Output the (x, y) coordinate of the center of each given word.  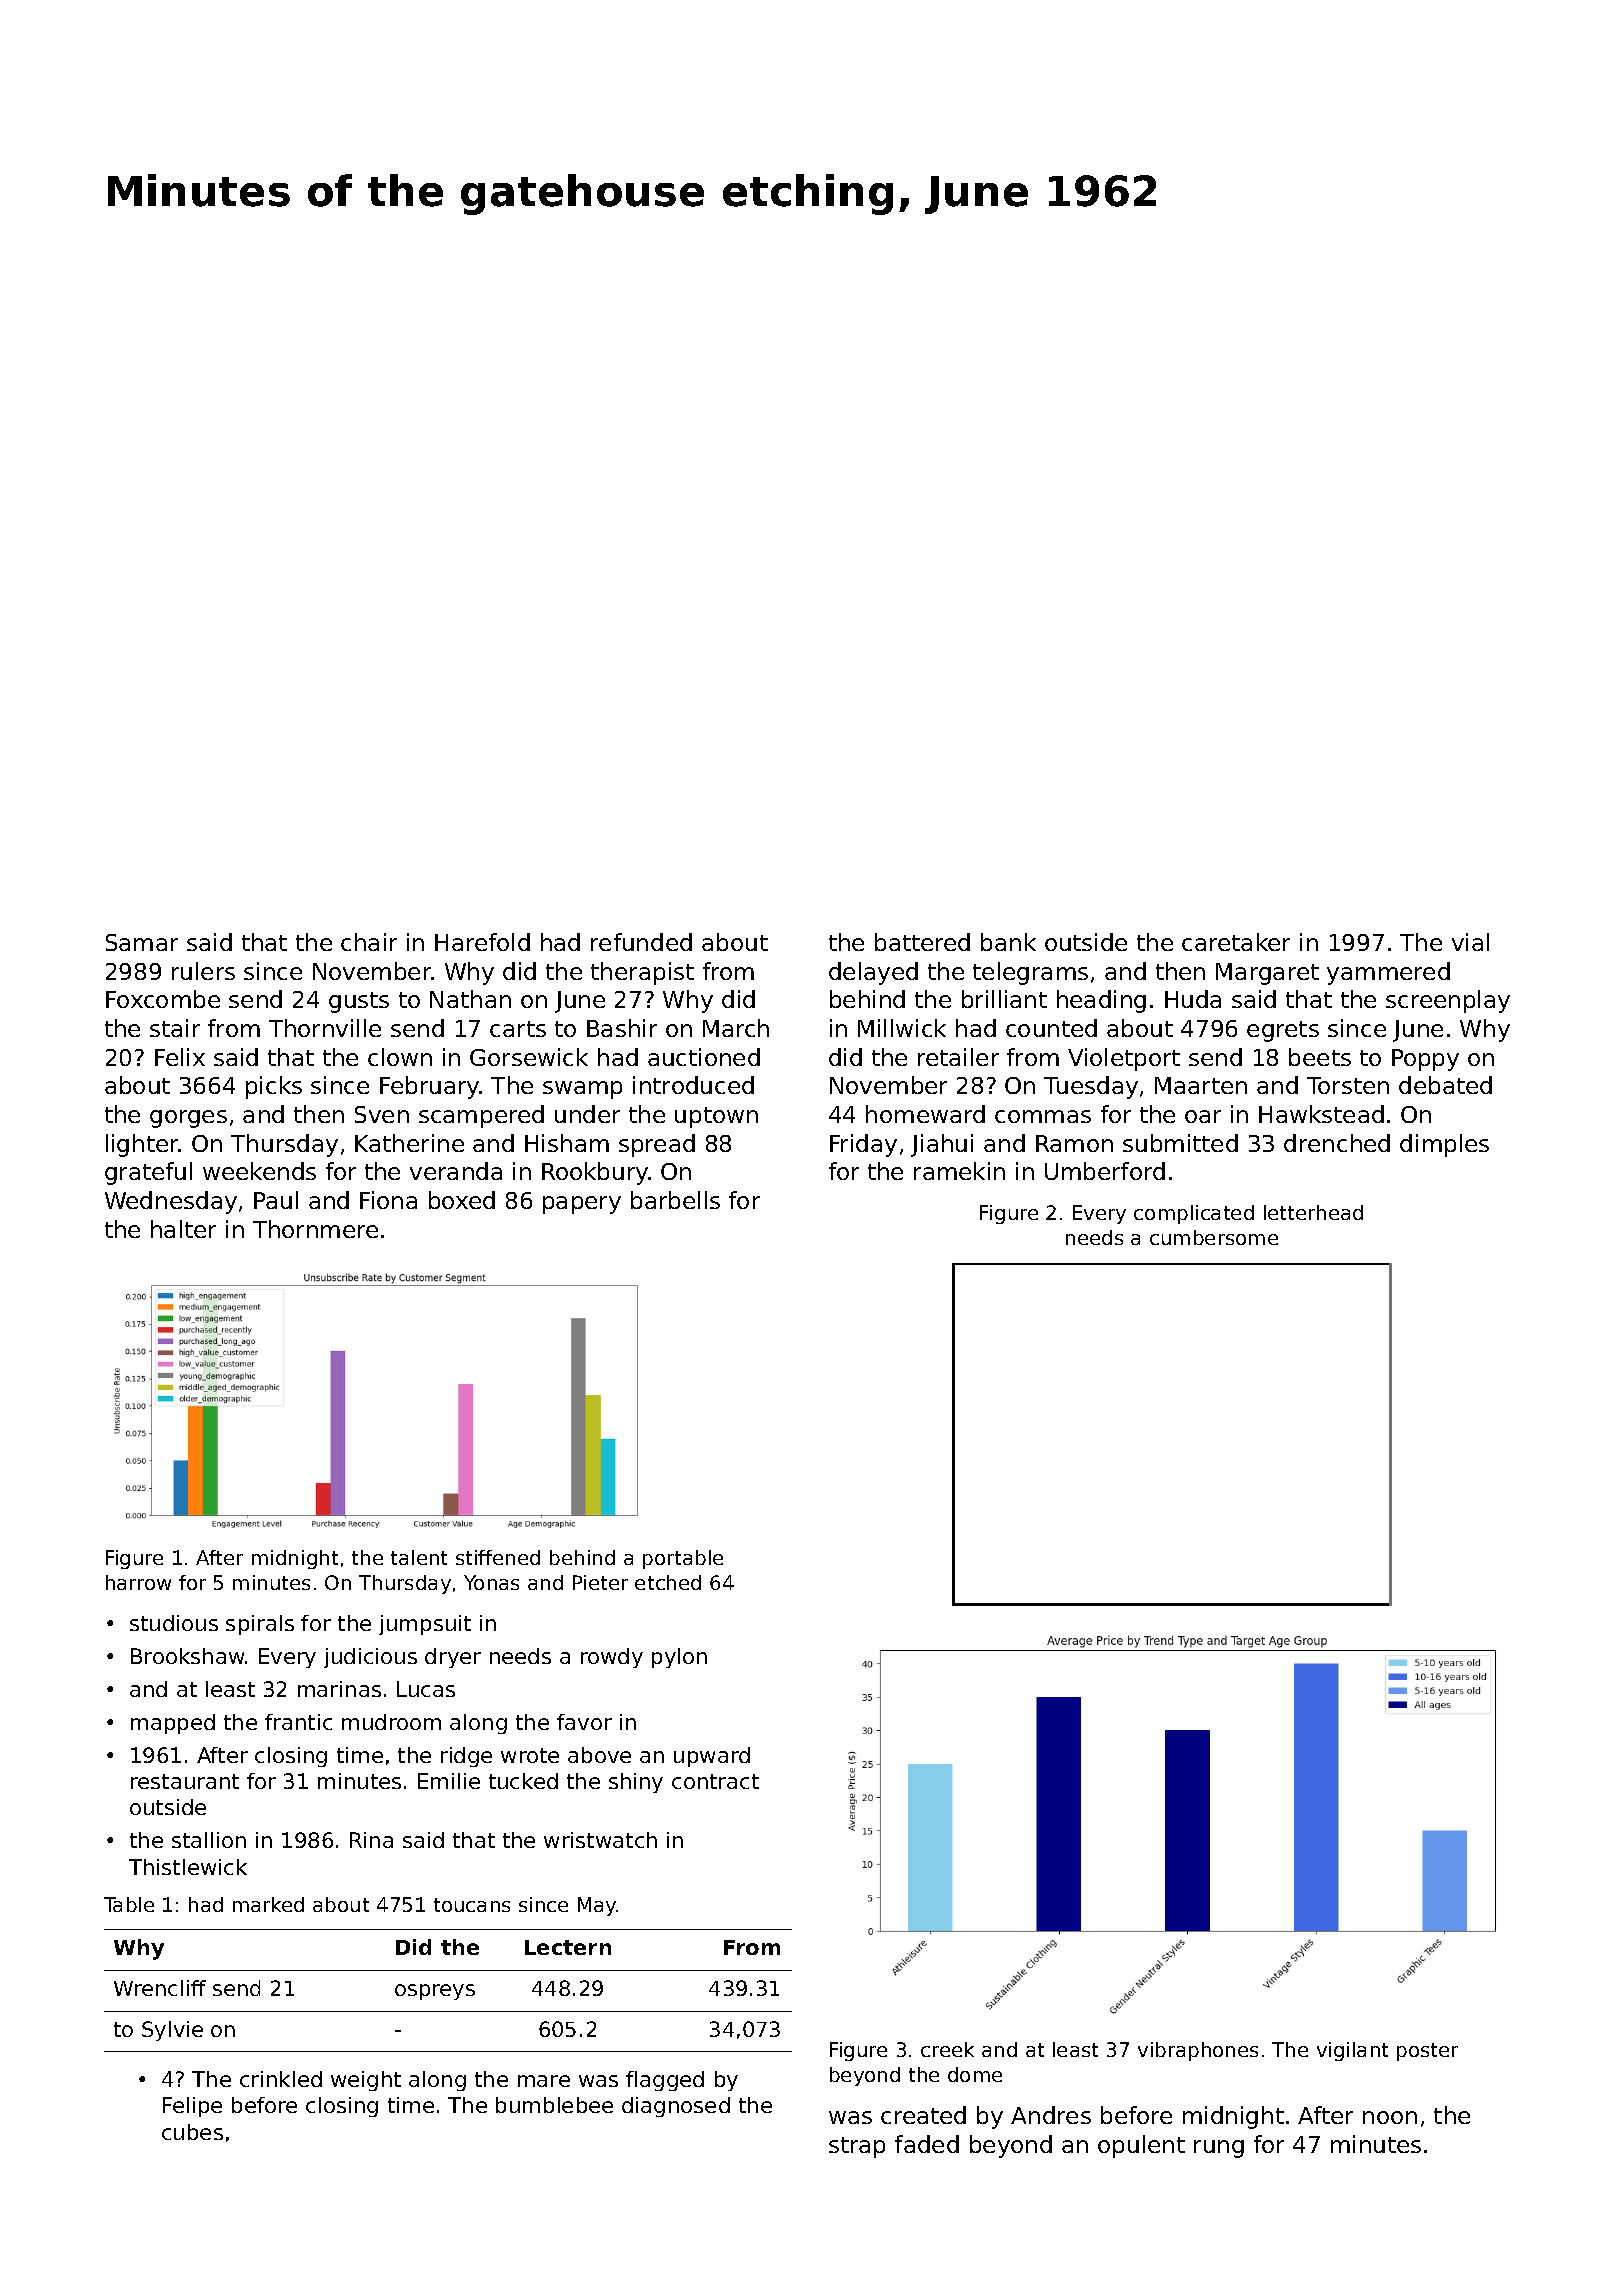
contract (715, 1781)
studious (174, 1623)
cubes (192, 2132)
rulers (203, 971)
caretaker (1236, 942)
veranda (456, 1171)
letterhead (1313, 1212)
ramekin (959, 1171)
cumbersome (1214, 1237)
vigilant (1352, 2051)
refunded (641, 942)
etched (668, 1582)
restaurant (185, 1781)
